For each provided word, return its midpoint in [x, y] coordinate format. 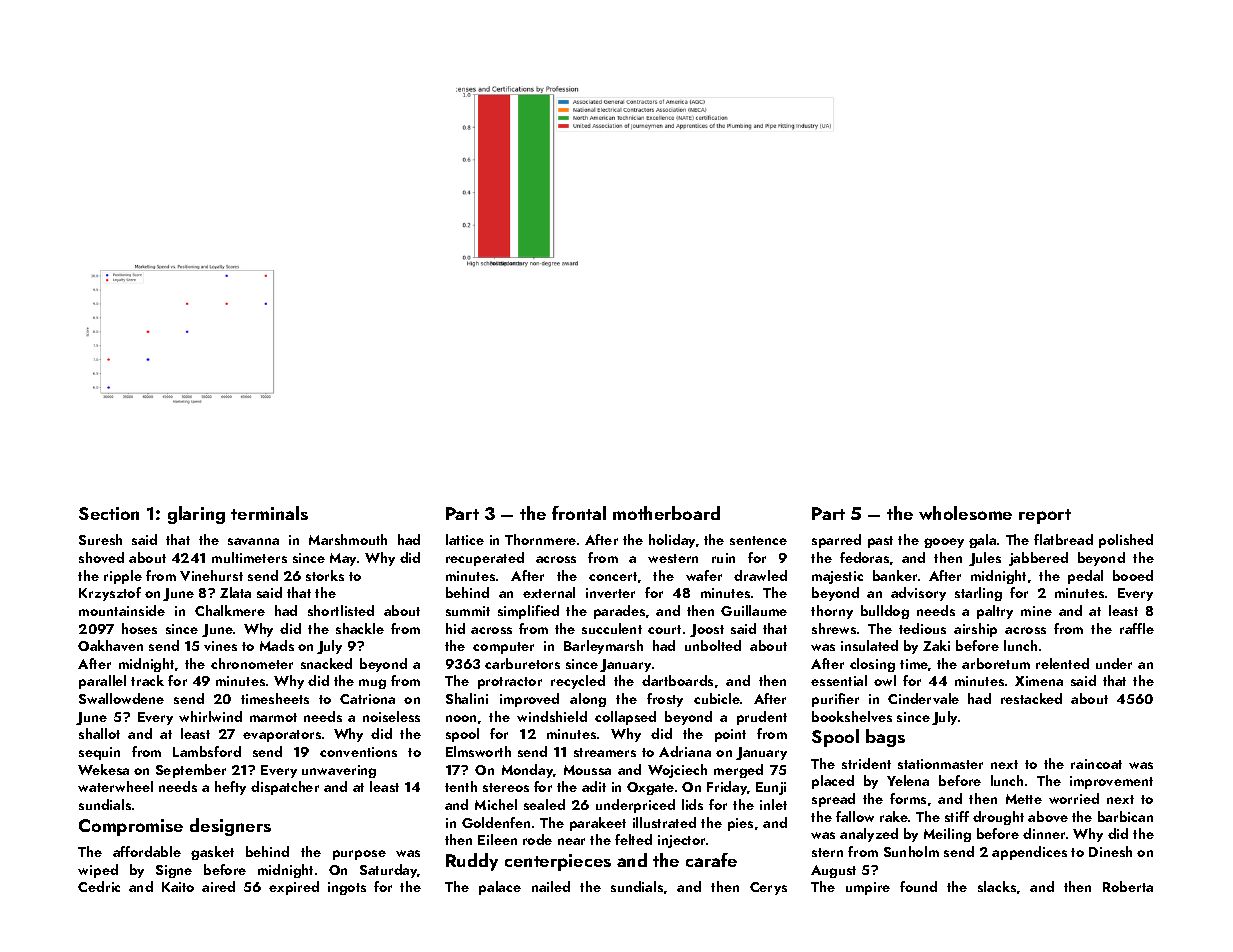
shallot [99, 733]
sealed [544, 804]
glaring [196, 515]
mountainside [122, 610]
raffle [1137, 628]
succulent [612, 628]
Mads [277, 645]
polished [1126, 541]
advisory [918, 594]
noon [461, 718]
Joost [707, 630]
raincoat [1096, 764]
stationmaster [940, 764]
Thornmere [540, 539]
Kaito [178, 887]
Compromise [131, 827]
